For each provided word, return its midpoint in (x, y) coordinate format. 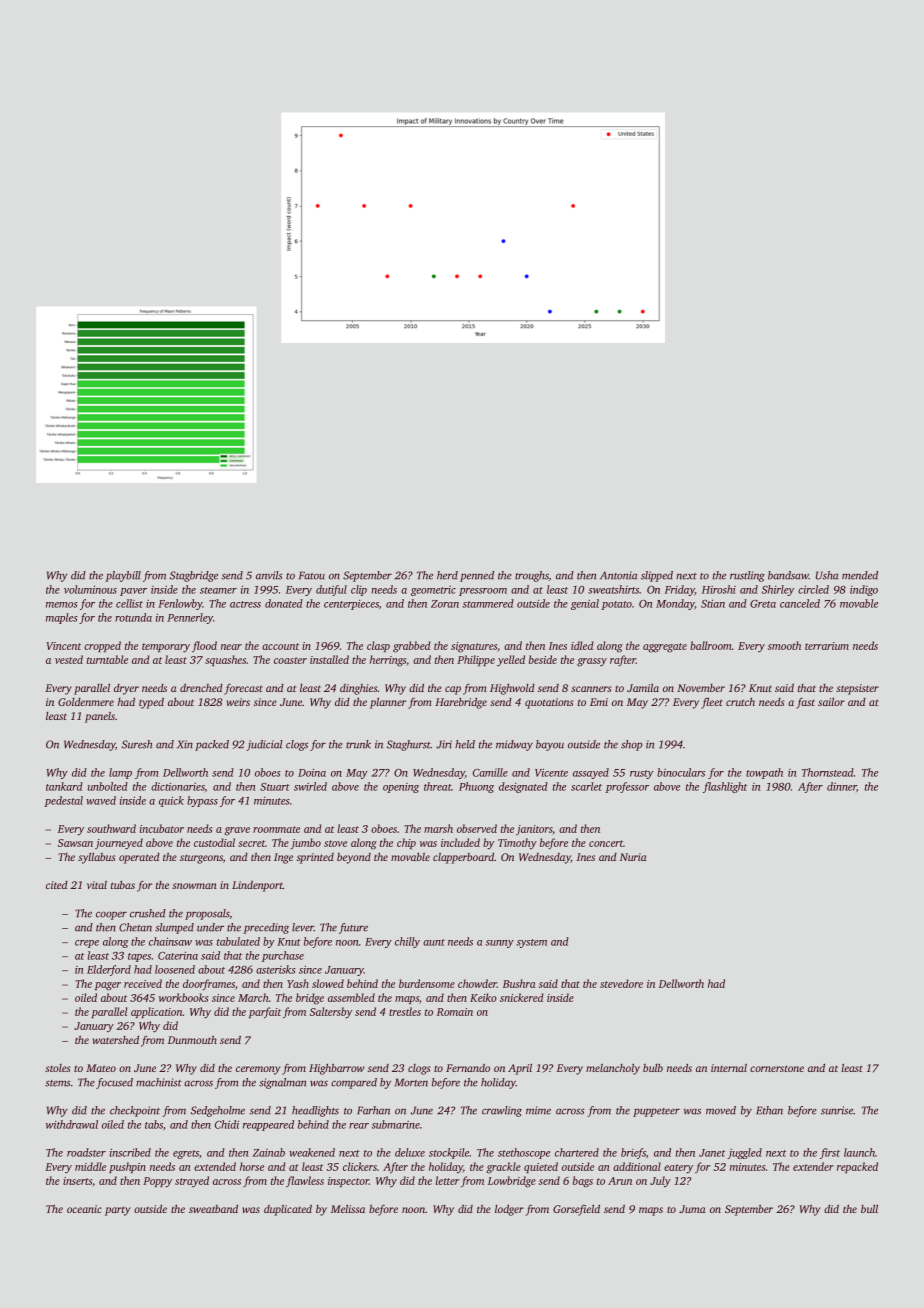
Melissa (348, 1208)
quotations (549, 703)
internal (729, 1068)
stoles (57, 1068)
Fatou (312, 575)
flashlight (725, 787)
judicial (264, 745)
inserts (77, 1181)
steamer (218, 590)
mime (538, 1110)
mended (860, 575)
